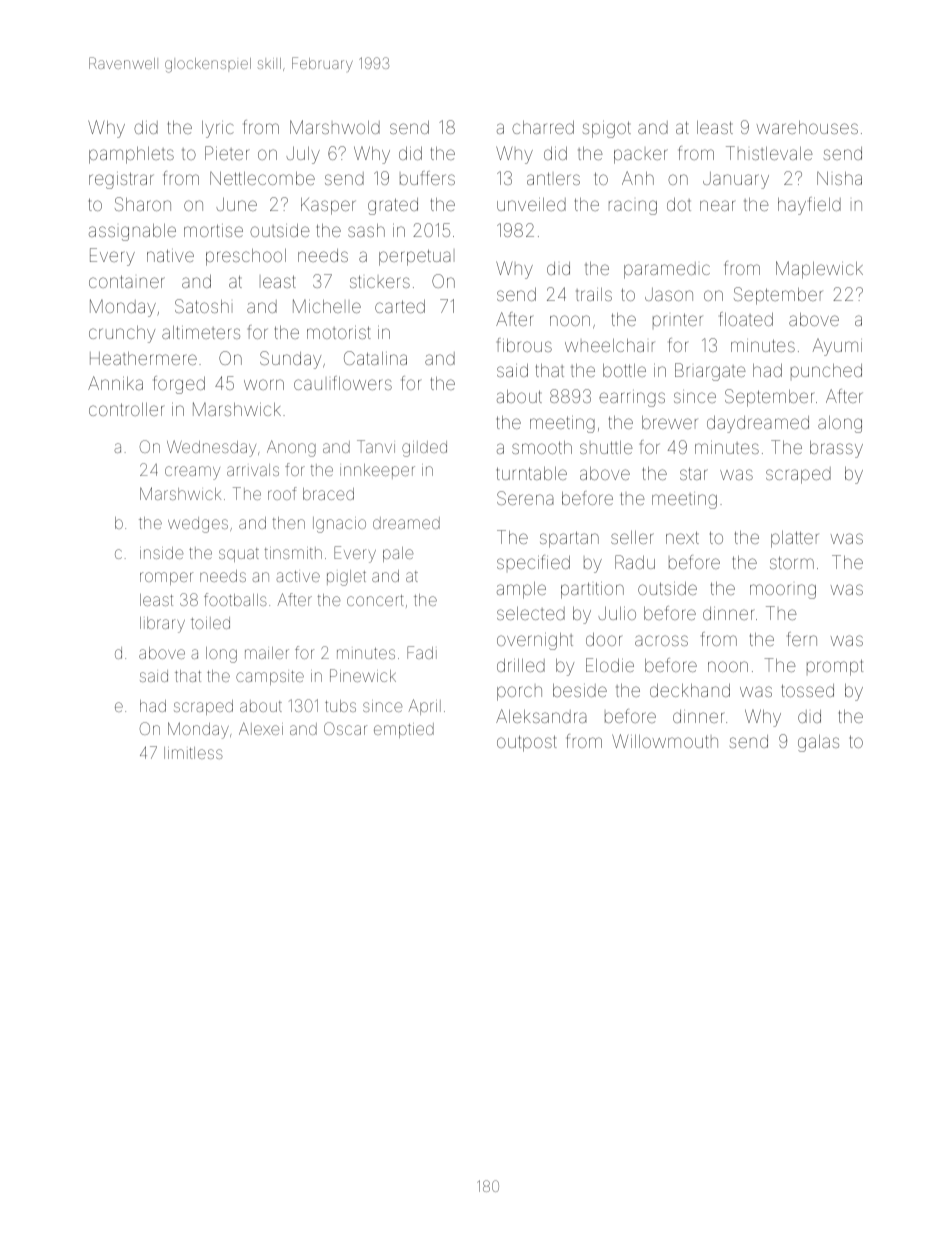 The height and width of the screenshot is (1233, 952). What do you see at coordinates (127, 409) in the screenshot?
I see `controller` at bounding box center [127, 409].
